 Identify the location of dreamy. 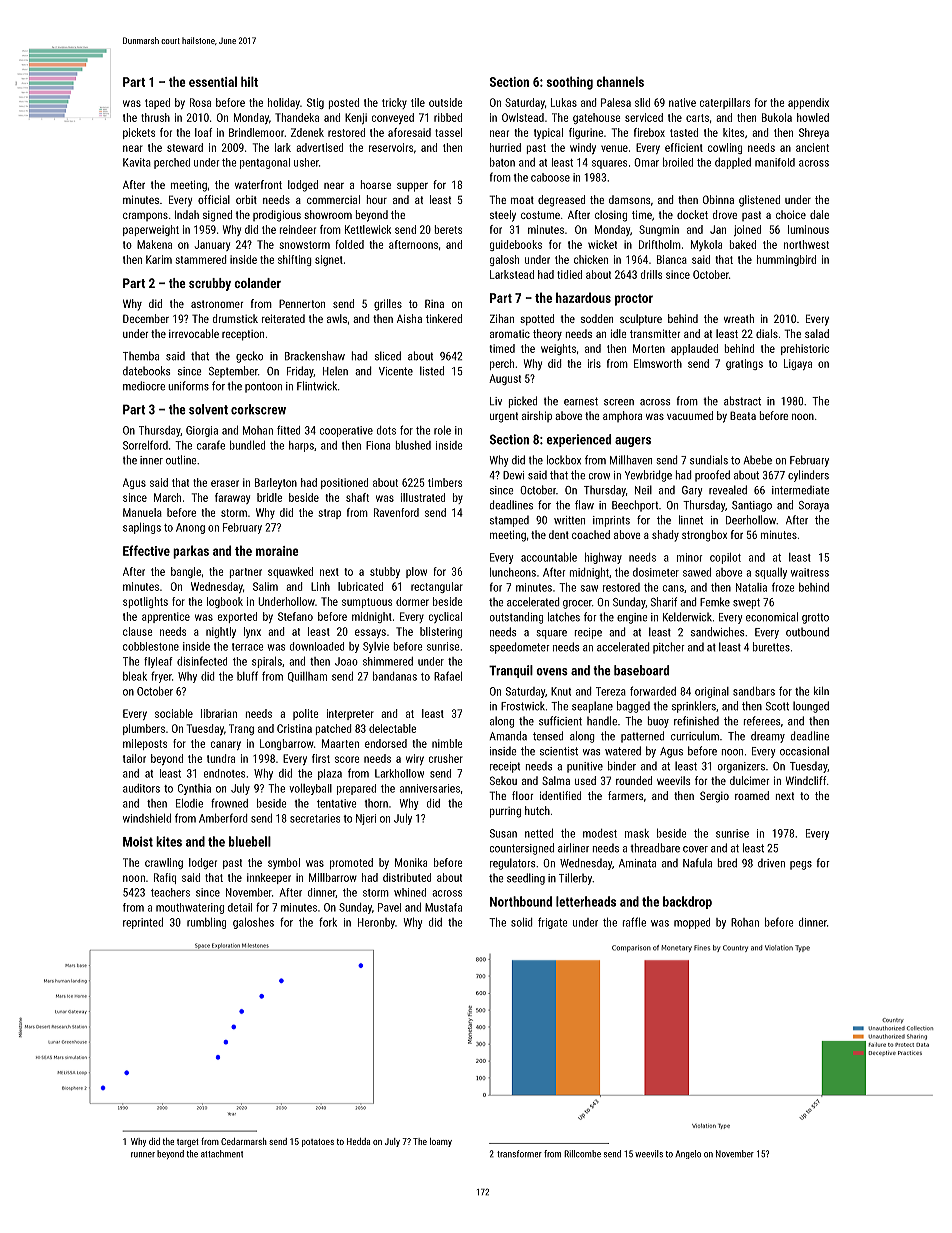
(768, 737).
